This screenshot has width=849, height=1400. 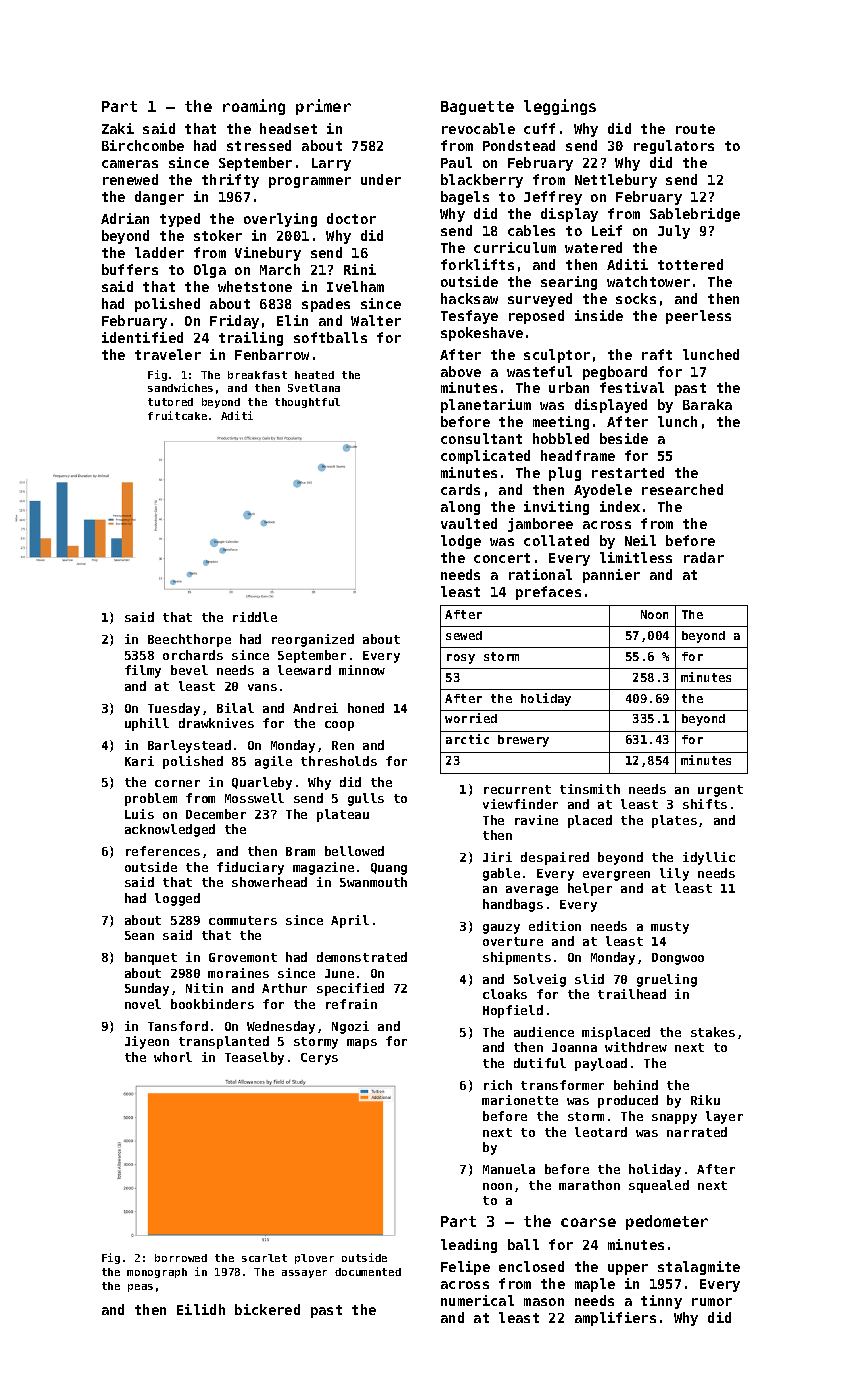 I want to click on Beechthorpe, so click(x=189, y=640).
